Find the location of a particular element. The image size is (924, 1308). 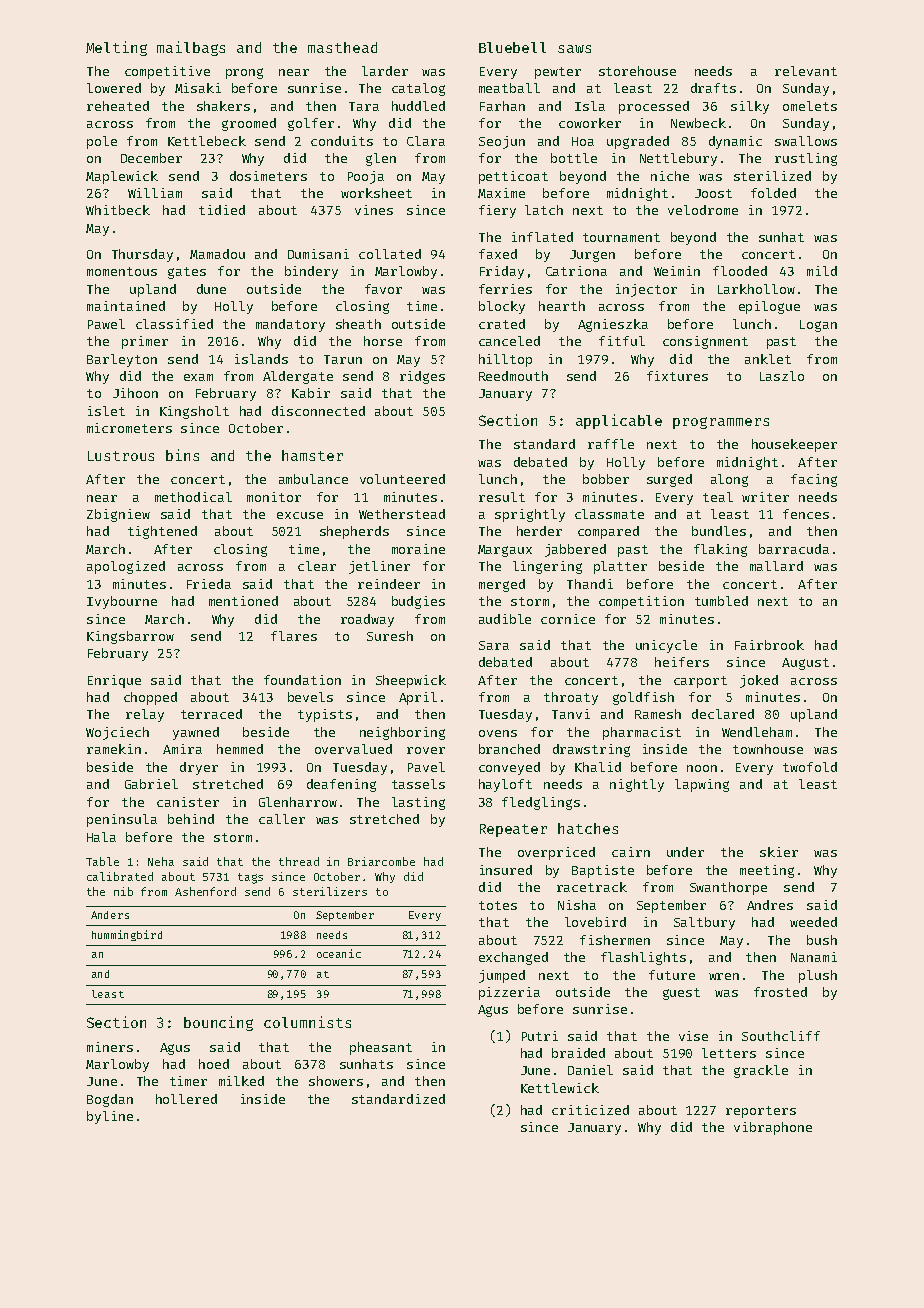

hilltop is located at coordinates (505, 360).
